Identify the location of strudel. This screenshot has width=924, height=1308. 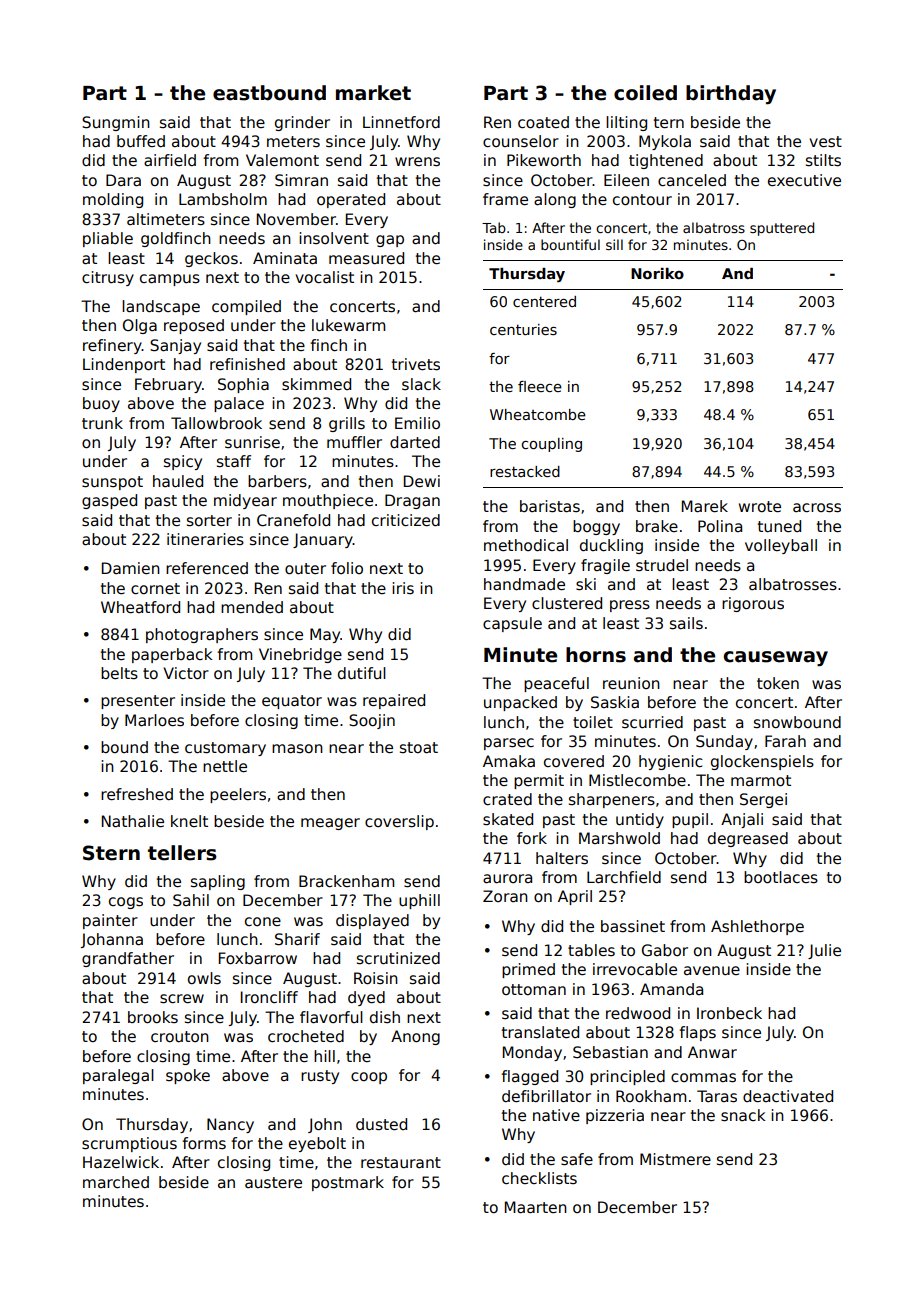
(662, 565).
